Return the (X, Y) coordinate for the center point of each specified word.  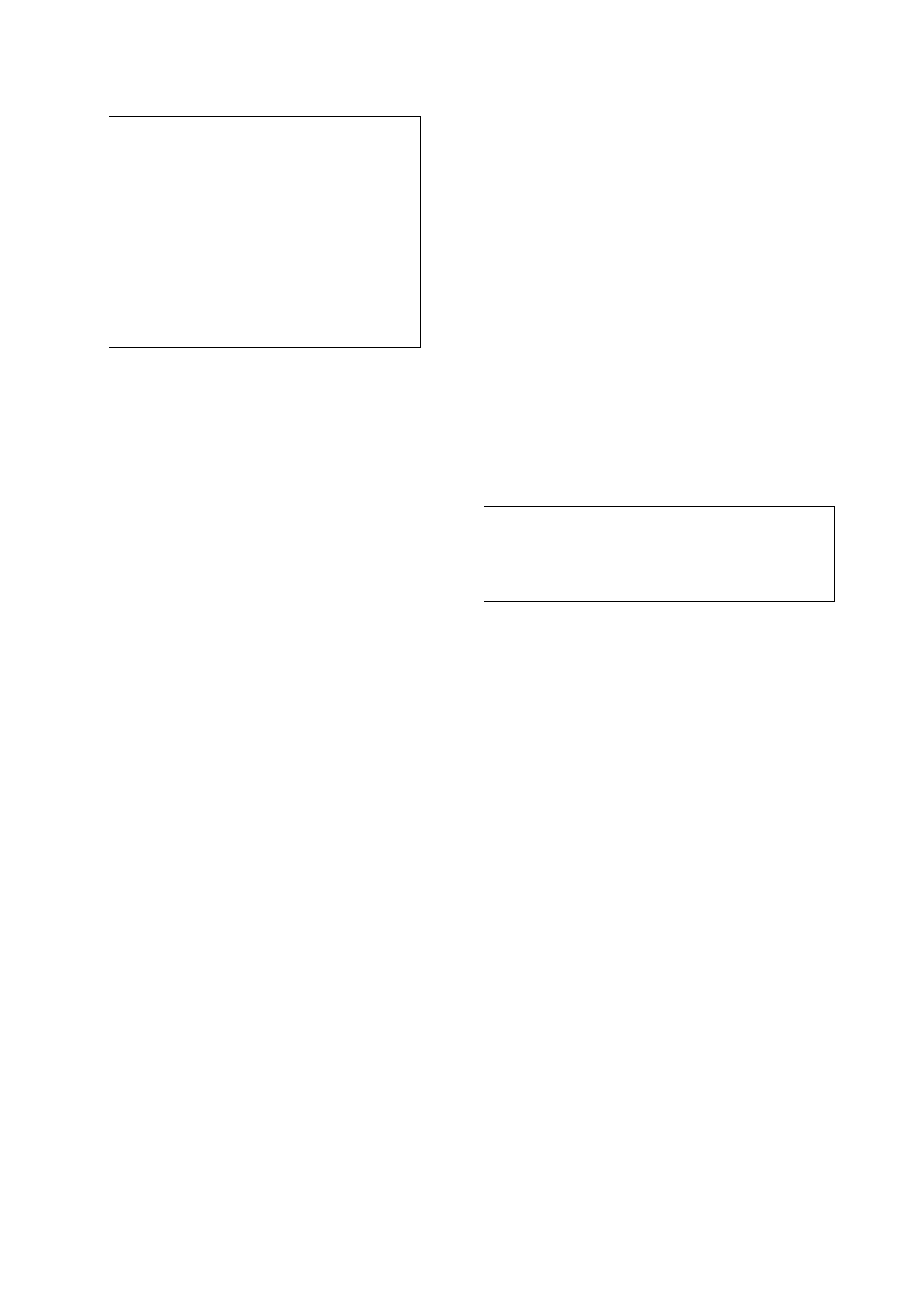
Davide (711, 95)
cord (158, 84)
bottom (801, 654)
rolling (400, 108)
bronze (175, 648)
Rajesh (521, 653)
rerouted (212, 358)
